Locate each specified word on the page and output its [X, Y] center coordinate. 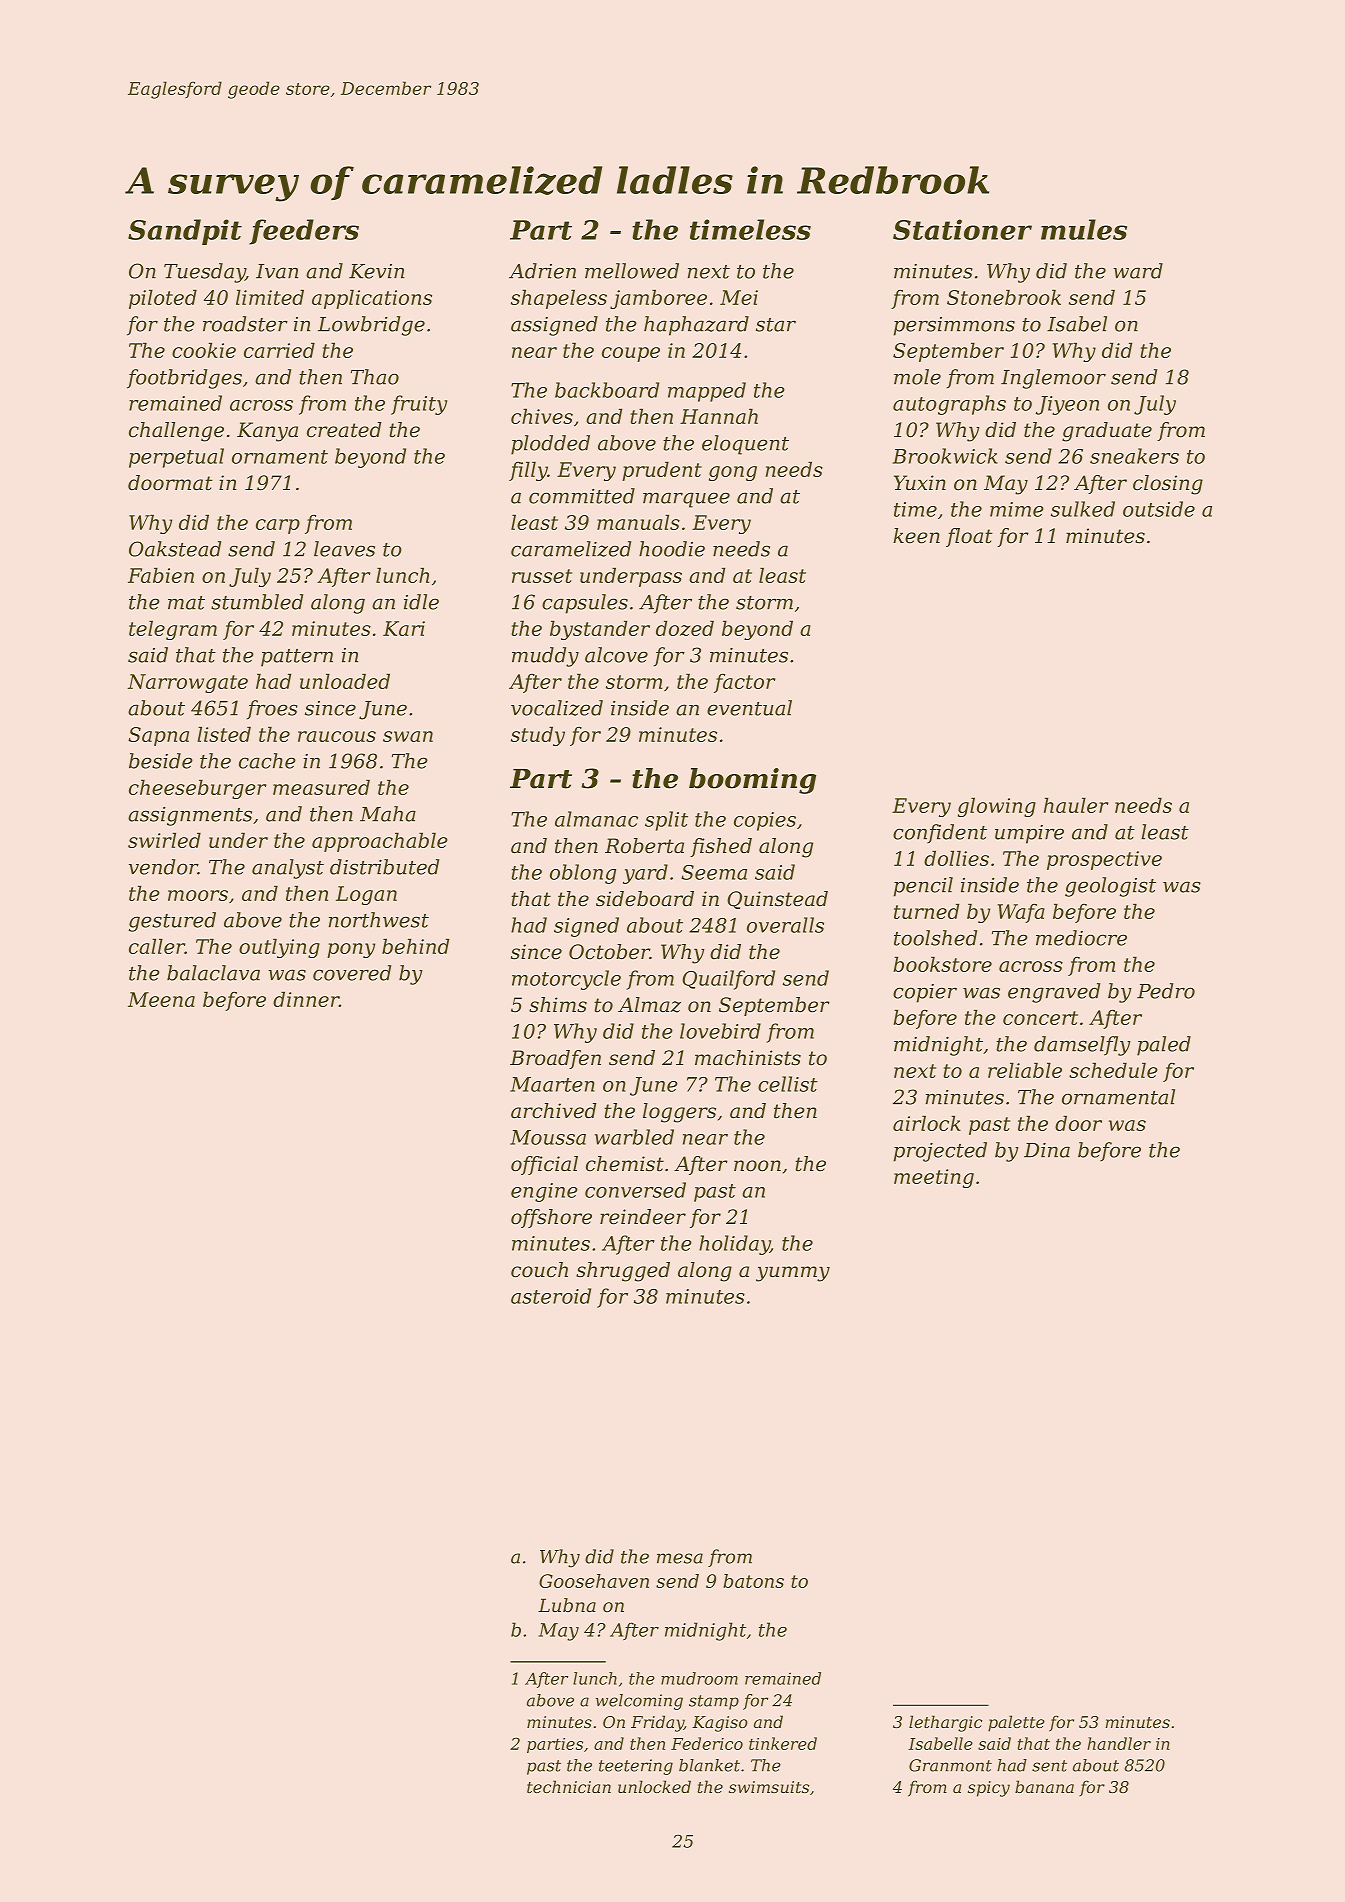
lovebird [720, 1031]
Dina [1047, 1150]
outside [1159, 509]
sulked [1083, 509]
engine [544, 1192]
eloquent [745, 445]
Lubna [567, 1605]
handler [1119, 1743]
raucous [337, 736]
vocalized [557, 708]
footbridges [184, 379]
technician [569, 1786]
